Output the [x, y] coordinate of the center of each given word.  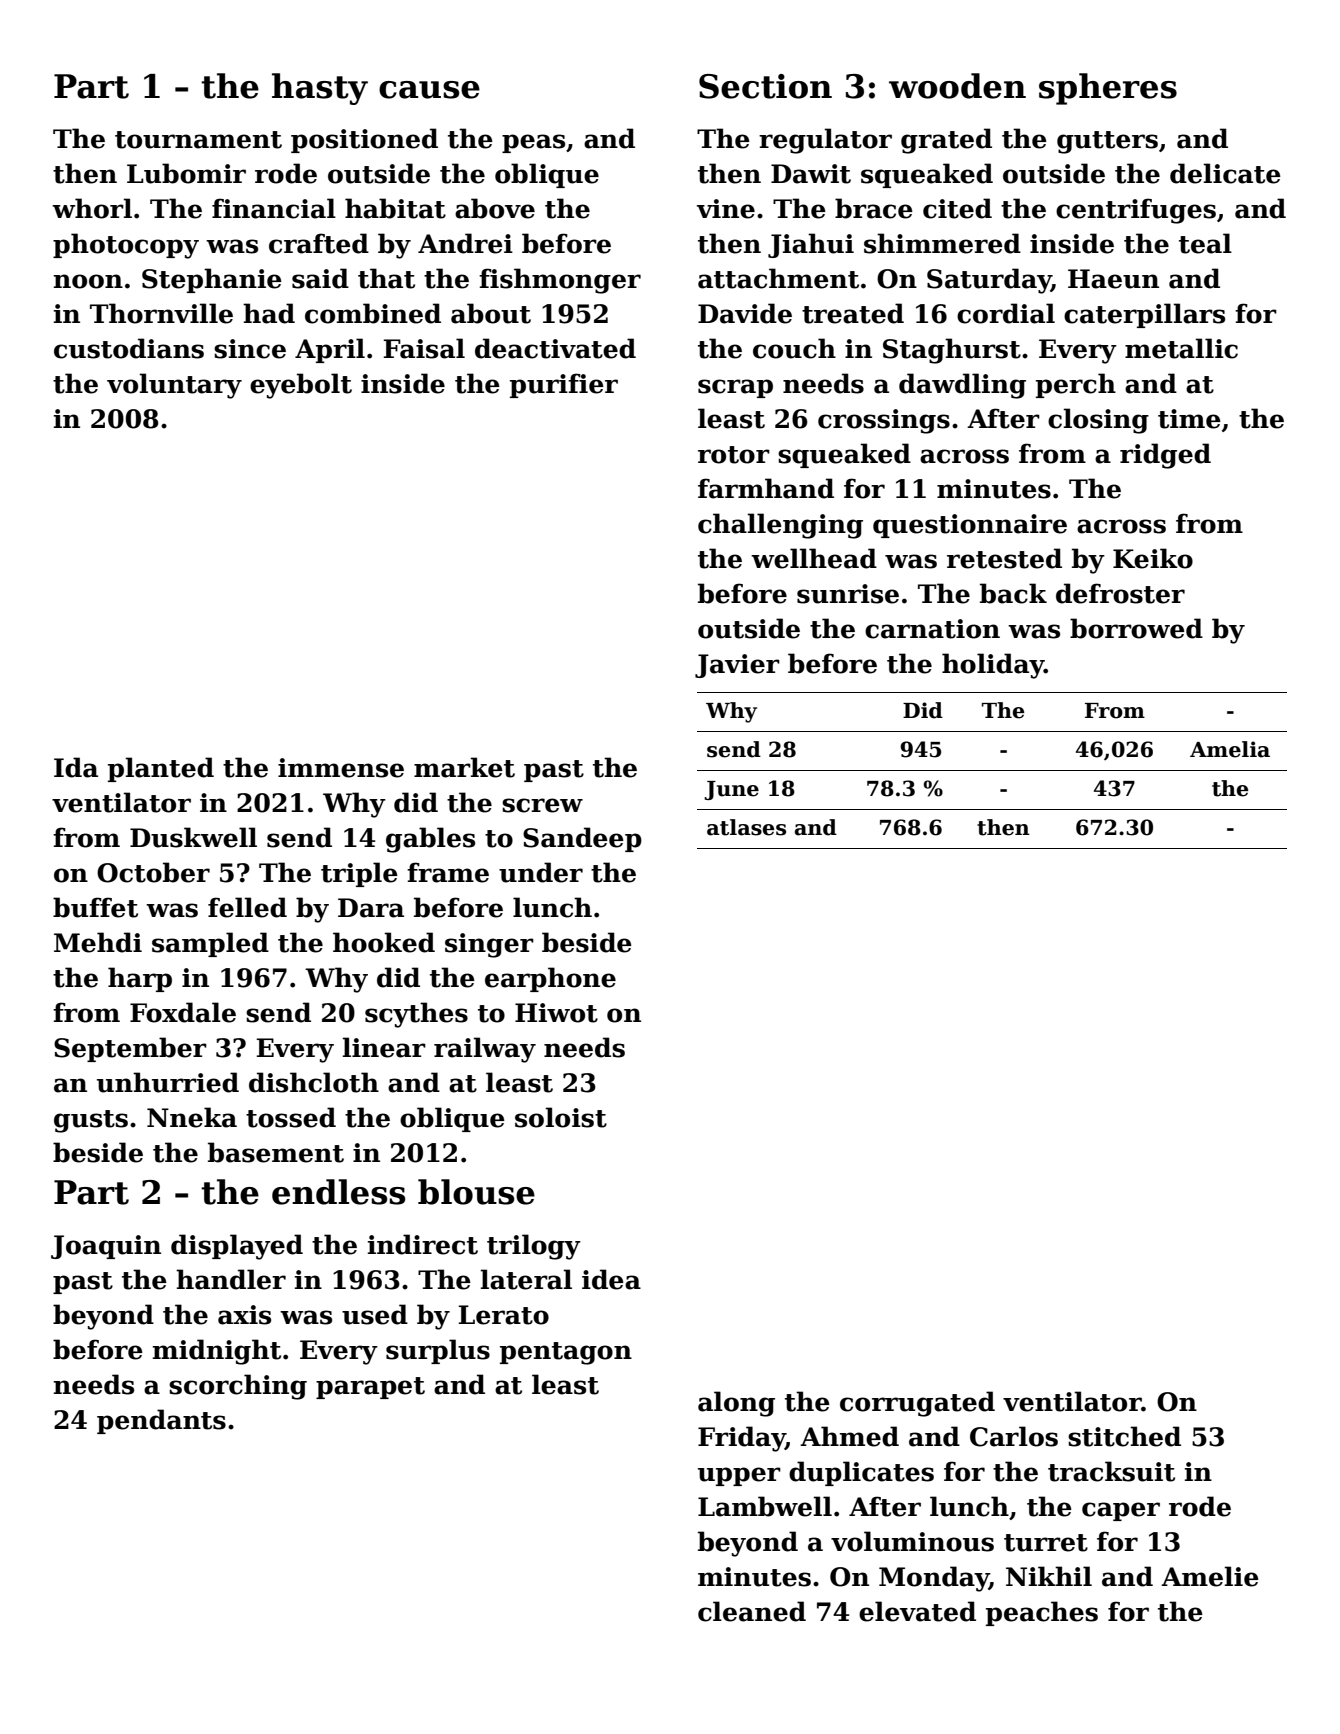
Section [765, 86]
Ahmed [849, 1436]
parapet [370, 1388]
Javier [737, 666]
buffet [95, 907]
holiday [993, 666]
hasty [320, 89]
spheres [1108, 89]
